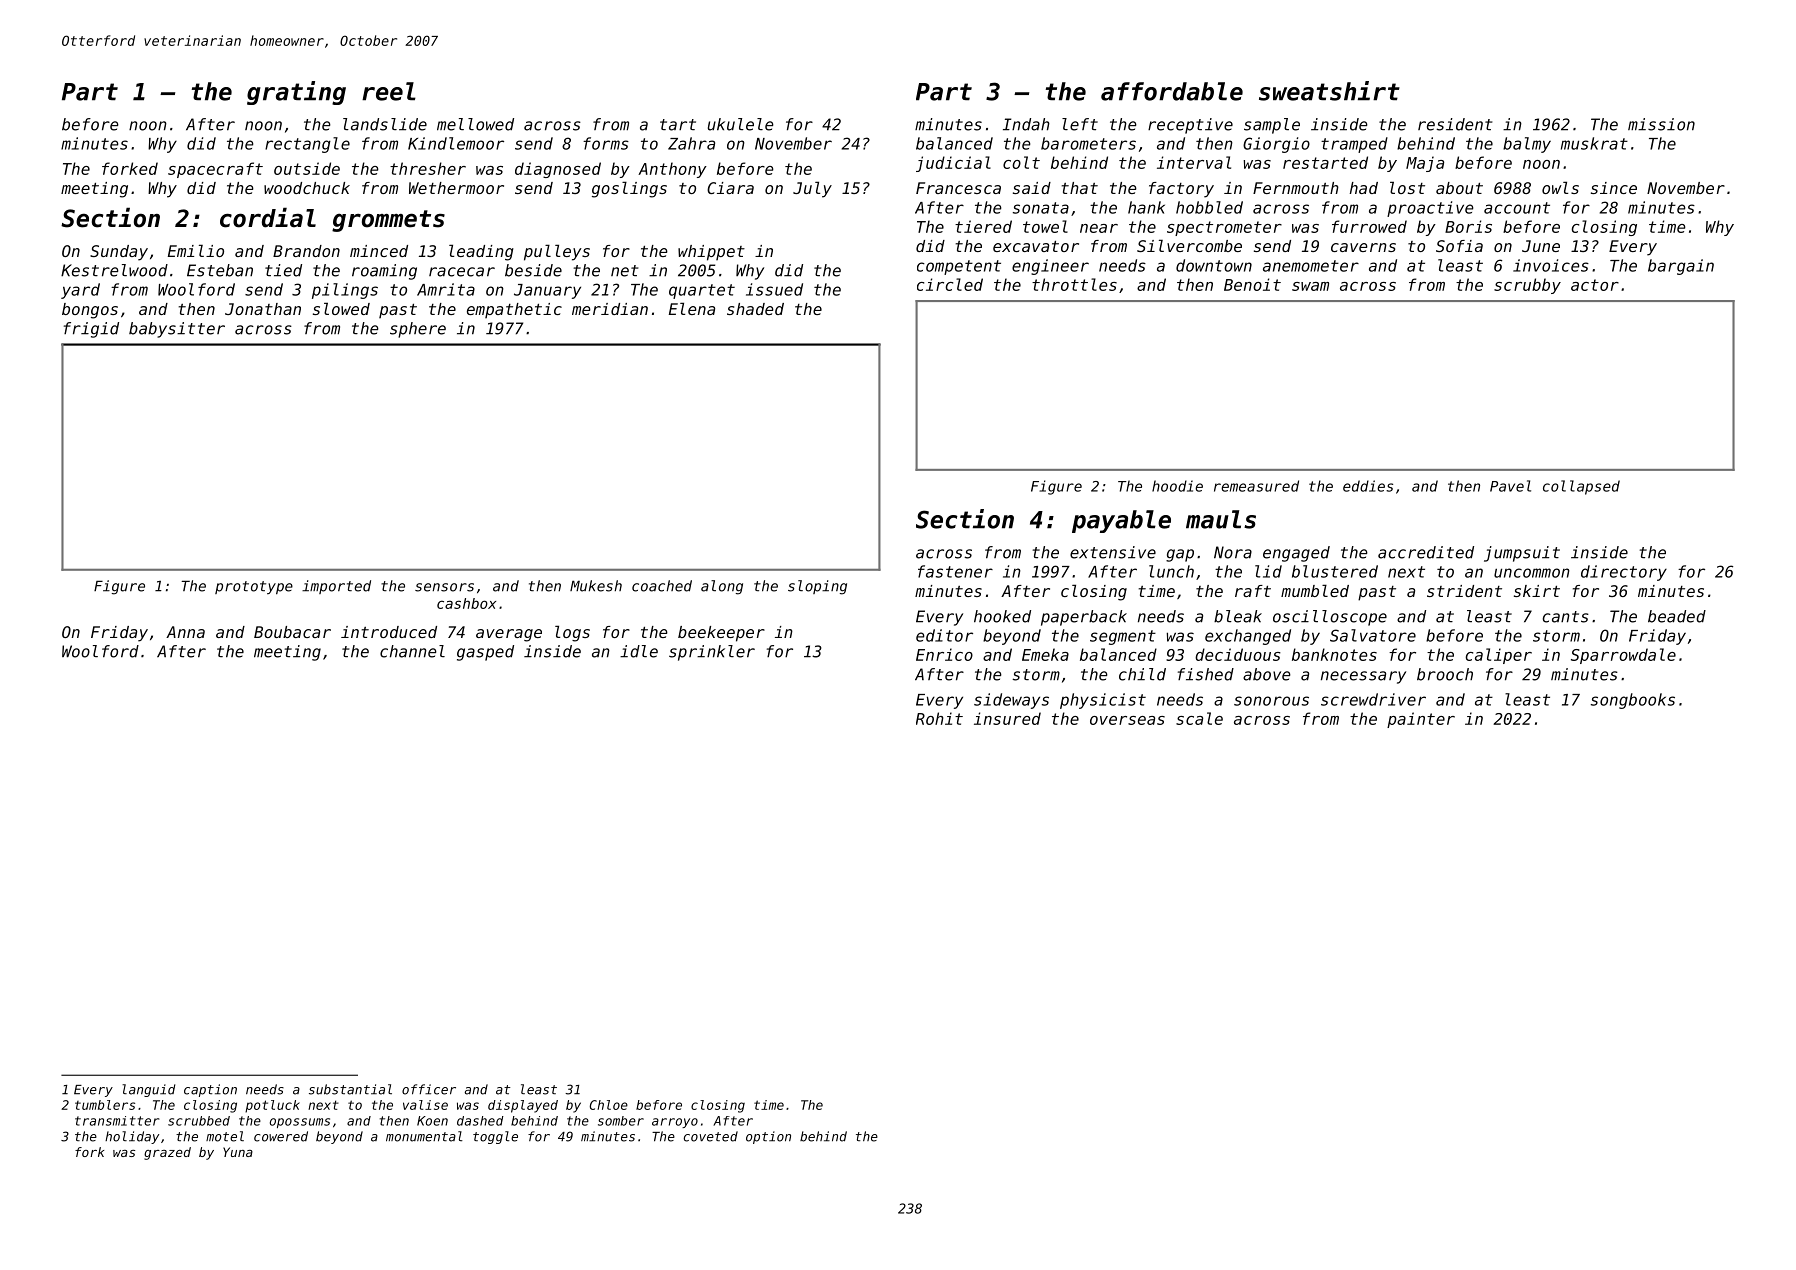 This screenshot has height=1270, width=1796. Describe the element at coordinates (148, 1090) in the screenshot. I see `languid` at that location.
